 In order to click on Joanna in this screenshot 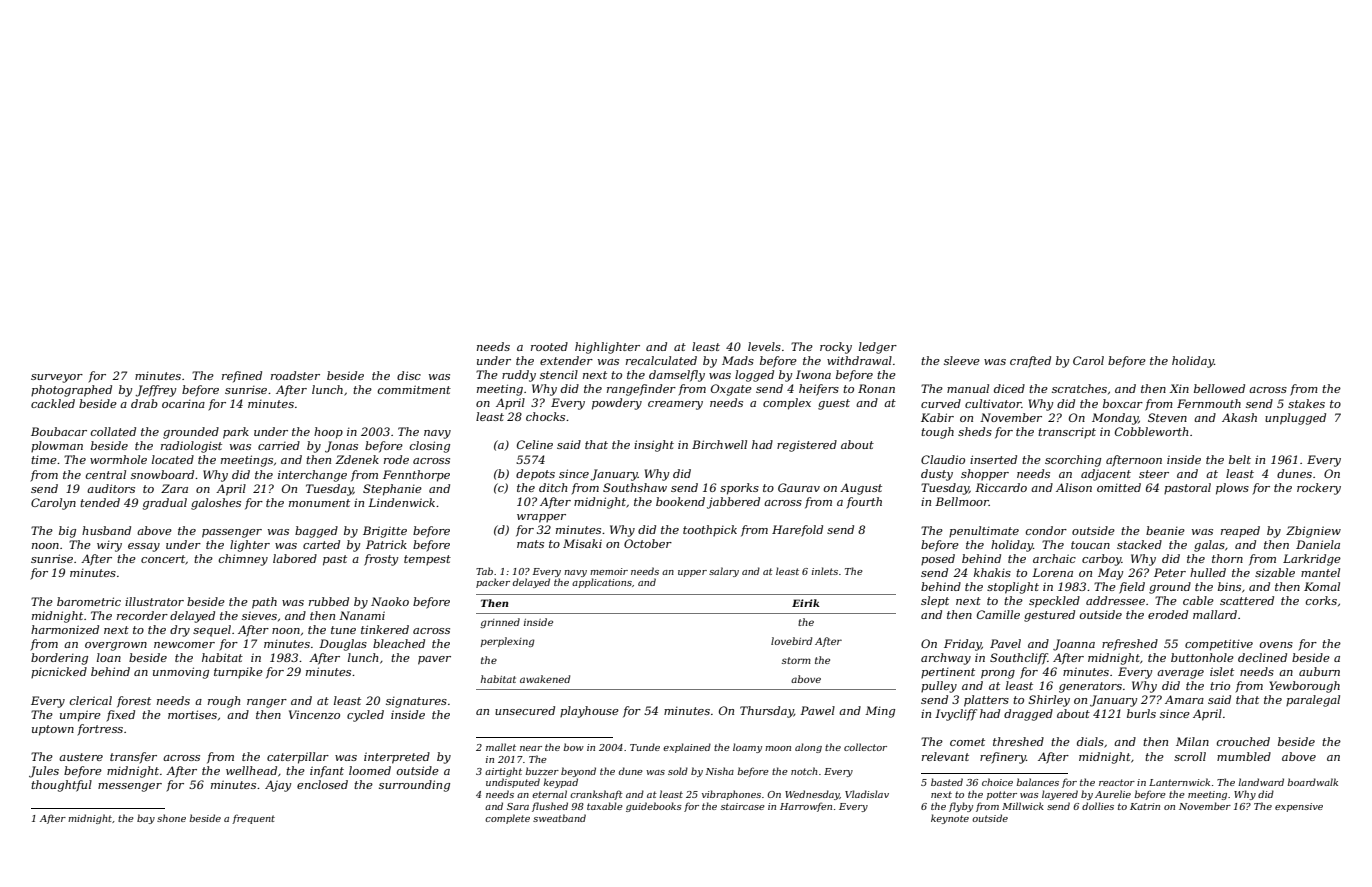, I will do `click(1074, 645)`.
